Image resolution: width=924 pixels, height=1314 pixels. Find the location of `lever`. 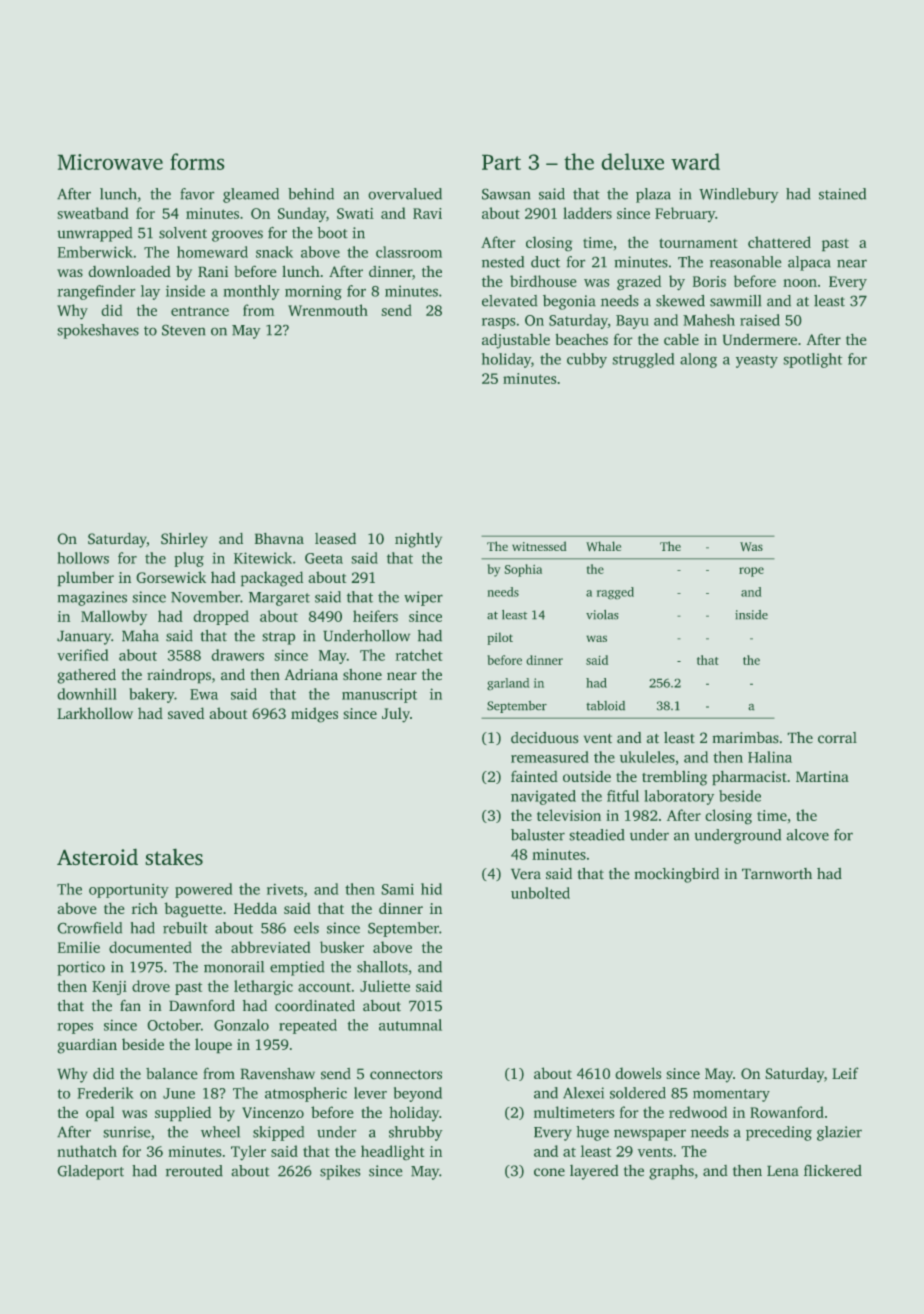

lever is located at coordinates (370, 1093).
